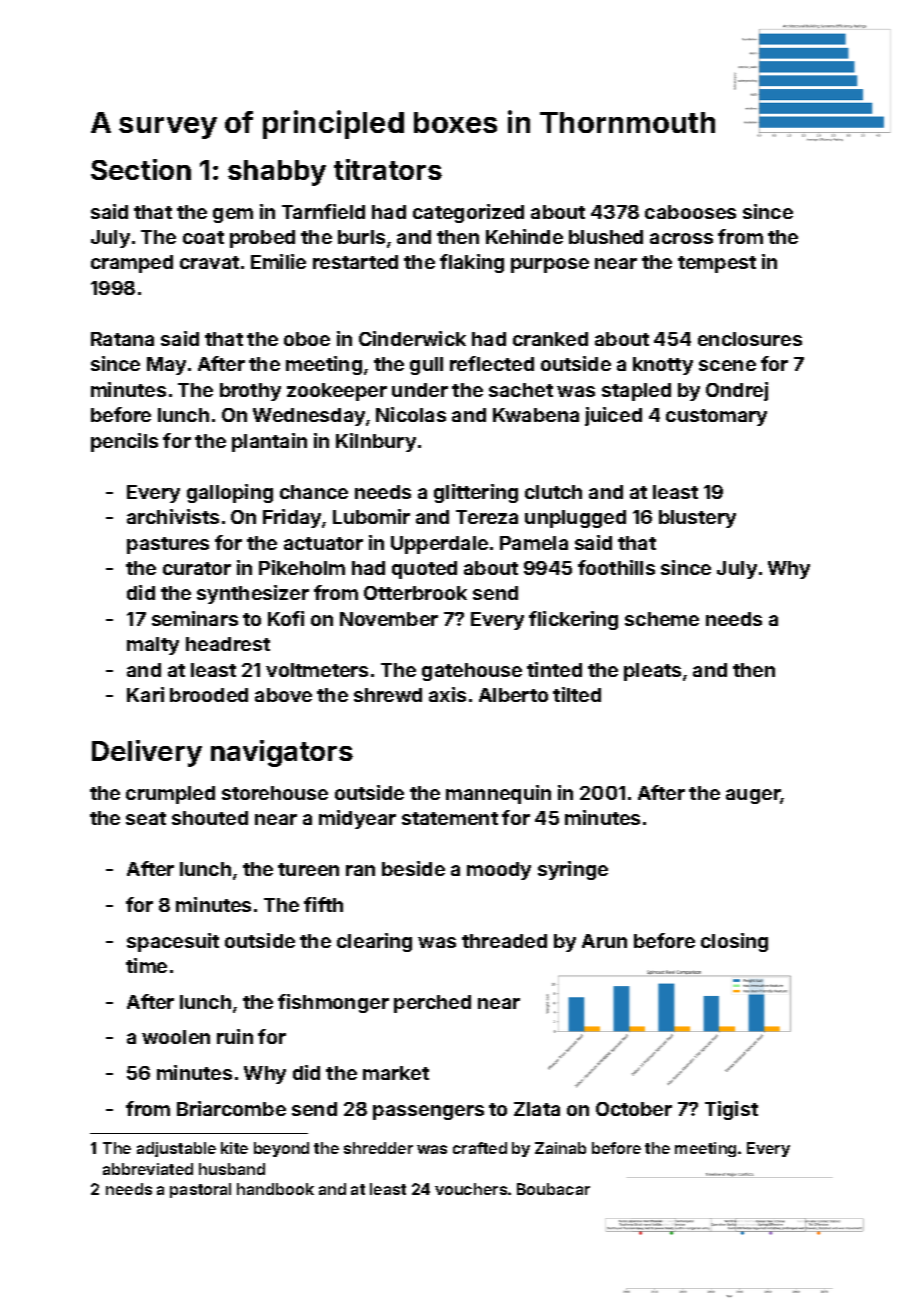  What do you see at coordinates (337, 392) in the page?
I see `zookeeper` at bounding box center [337, 392].
